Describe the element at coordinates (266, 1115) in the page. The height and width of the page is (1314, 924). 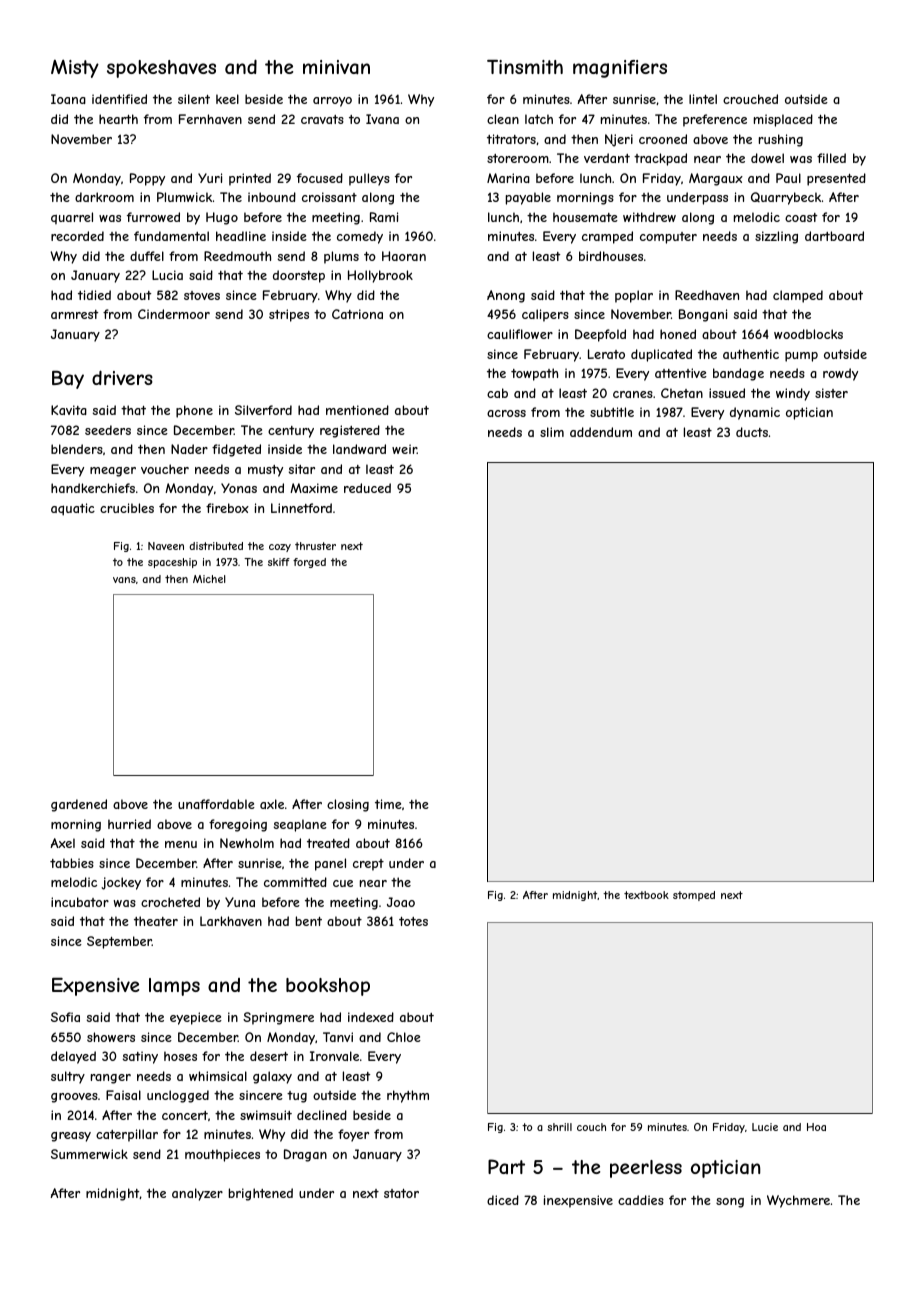
I see `swimsuit` at that location.
